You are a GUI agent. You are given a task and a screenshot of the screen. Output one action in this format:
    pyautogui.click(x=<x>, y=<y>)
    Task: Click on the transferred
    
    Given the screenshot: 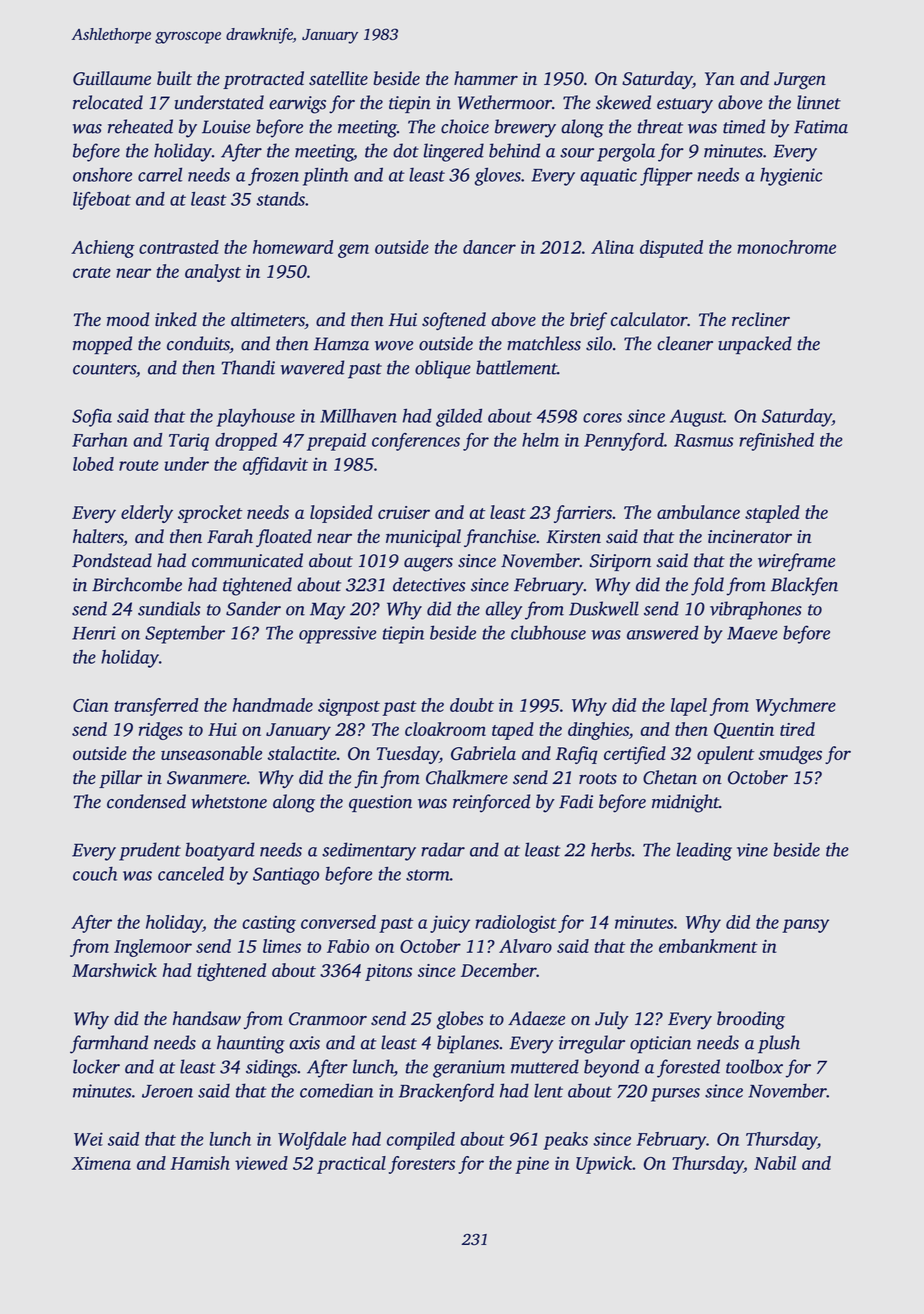 What is the action you would take?
    pyautogui.click(x=156, y=707)
